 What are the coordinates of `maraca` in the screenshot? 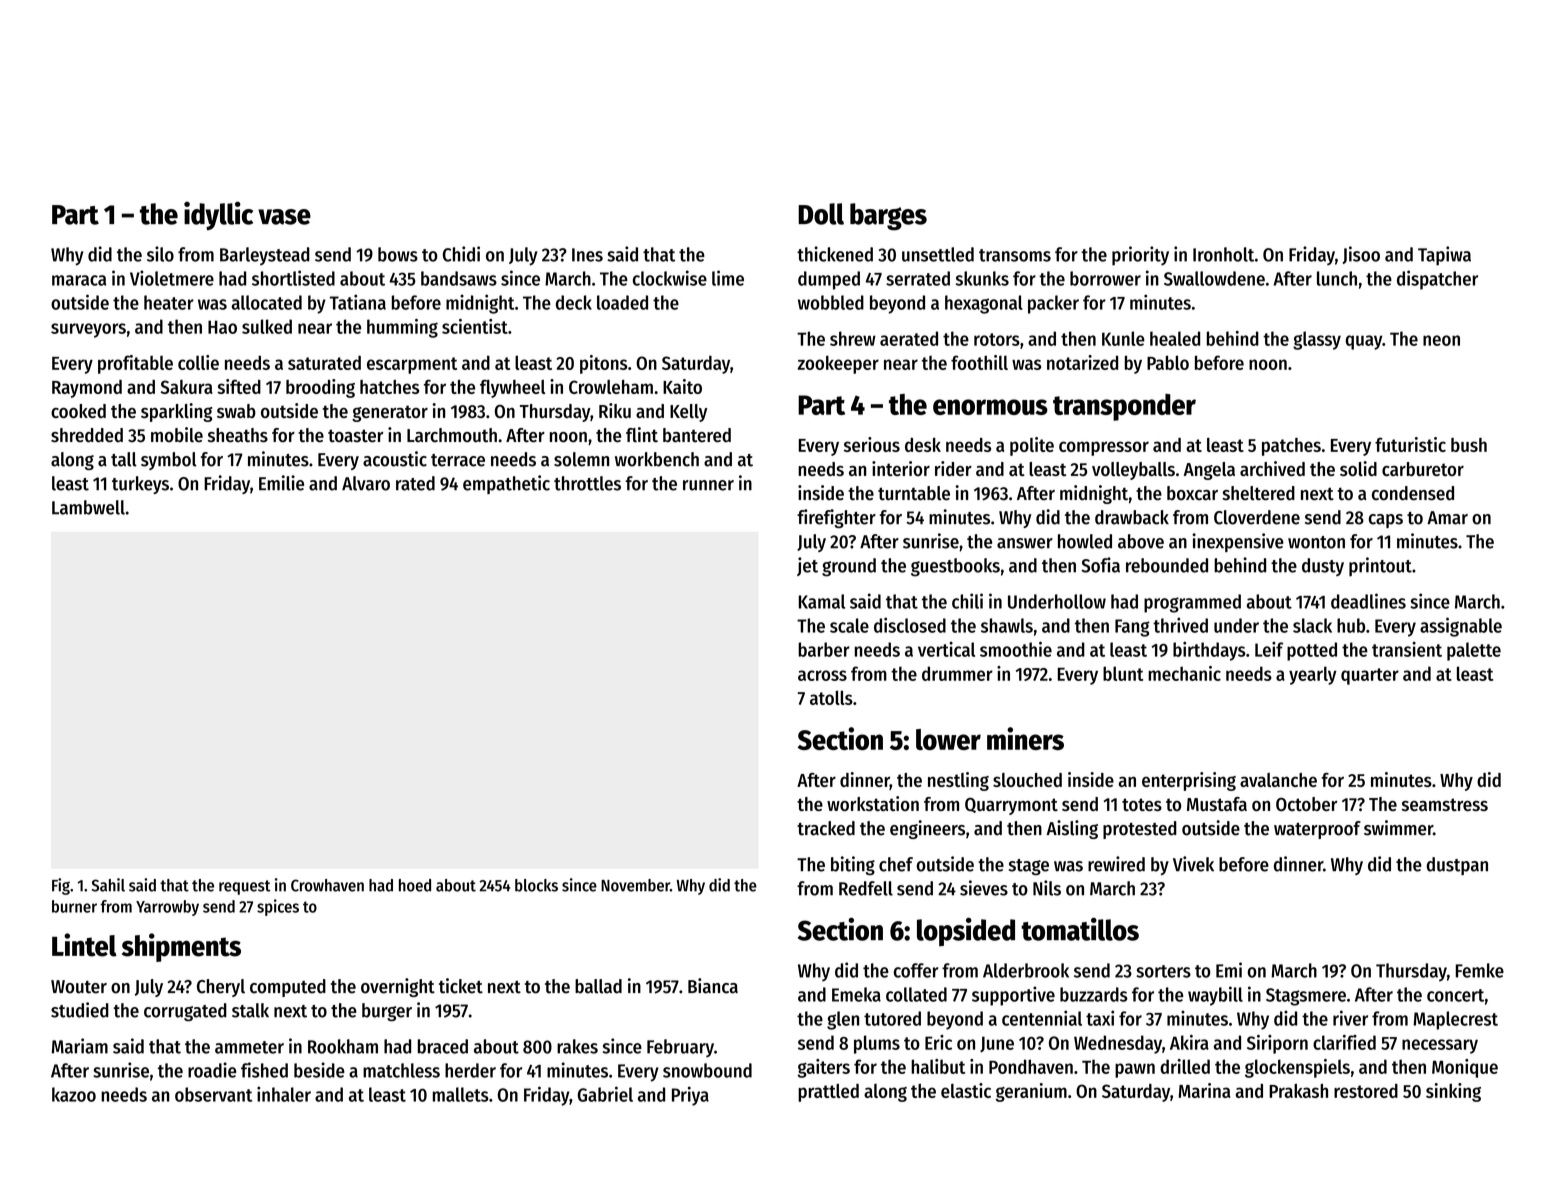 It's located at (79, 280).
